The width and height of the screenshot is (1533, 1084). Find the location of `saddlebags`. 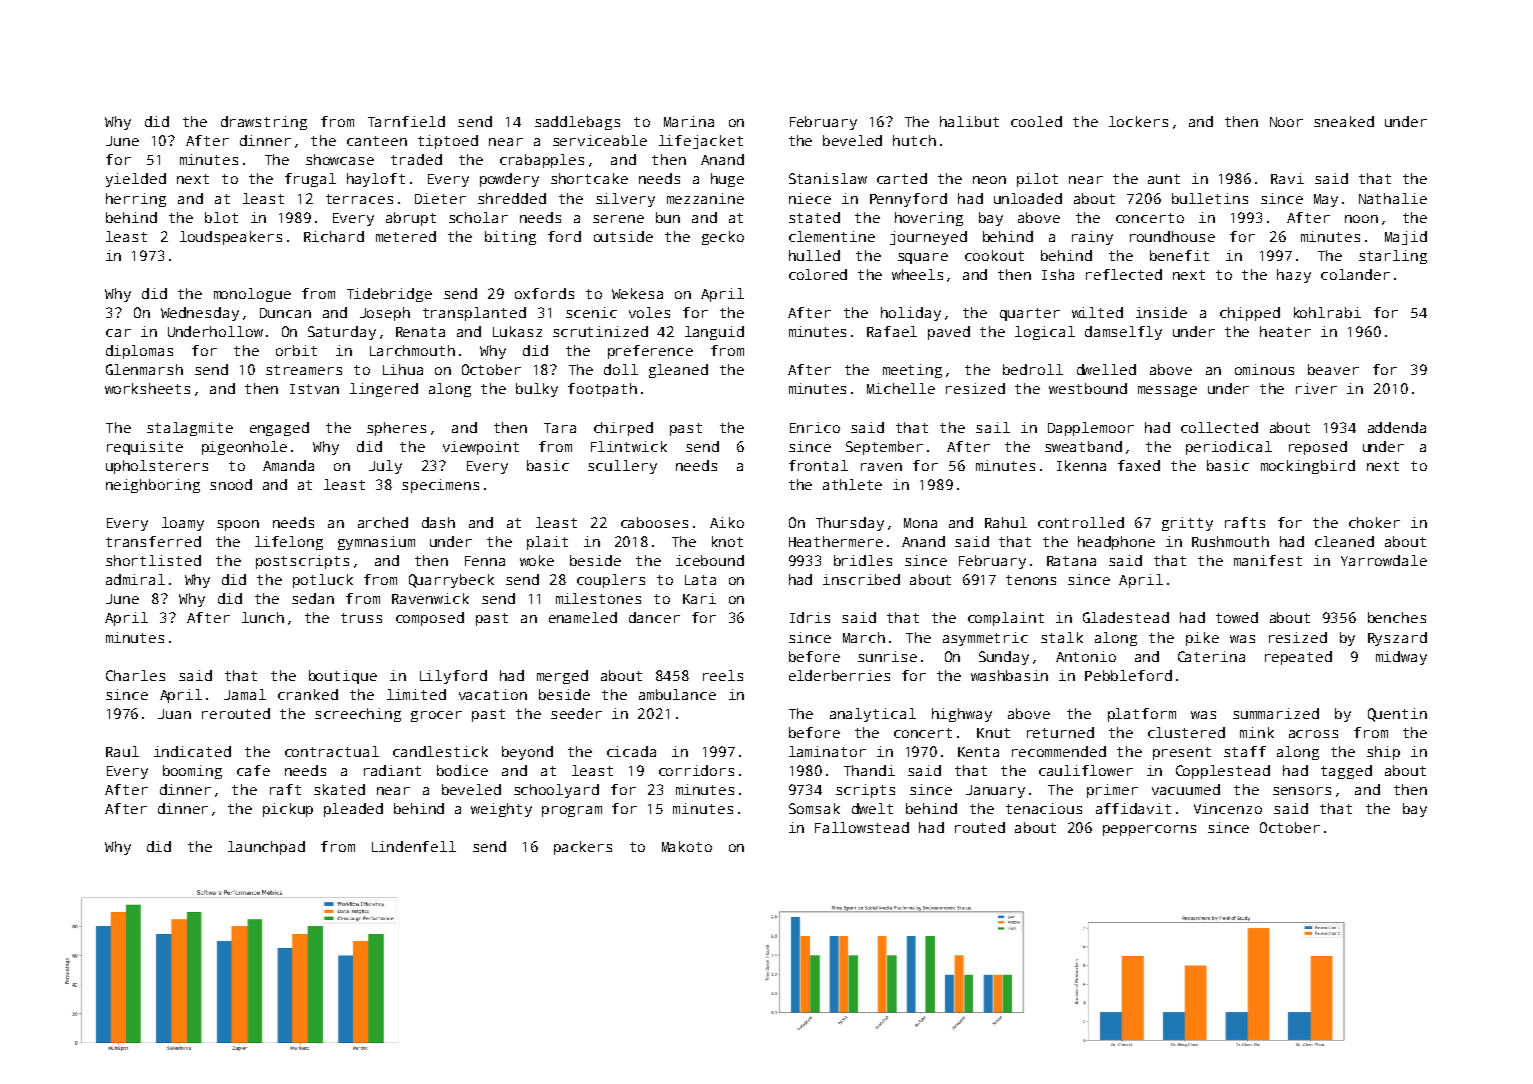

saddlebags is located at coordinates (577, 123).
